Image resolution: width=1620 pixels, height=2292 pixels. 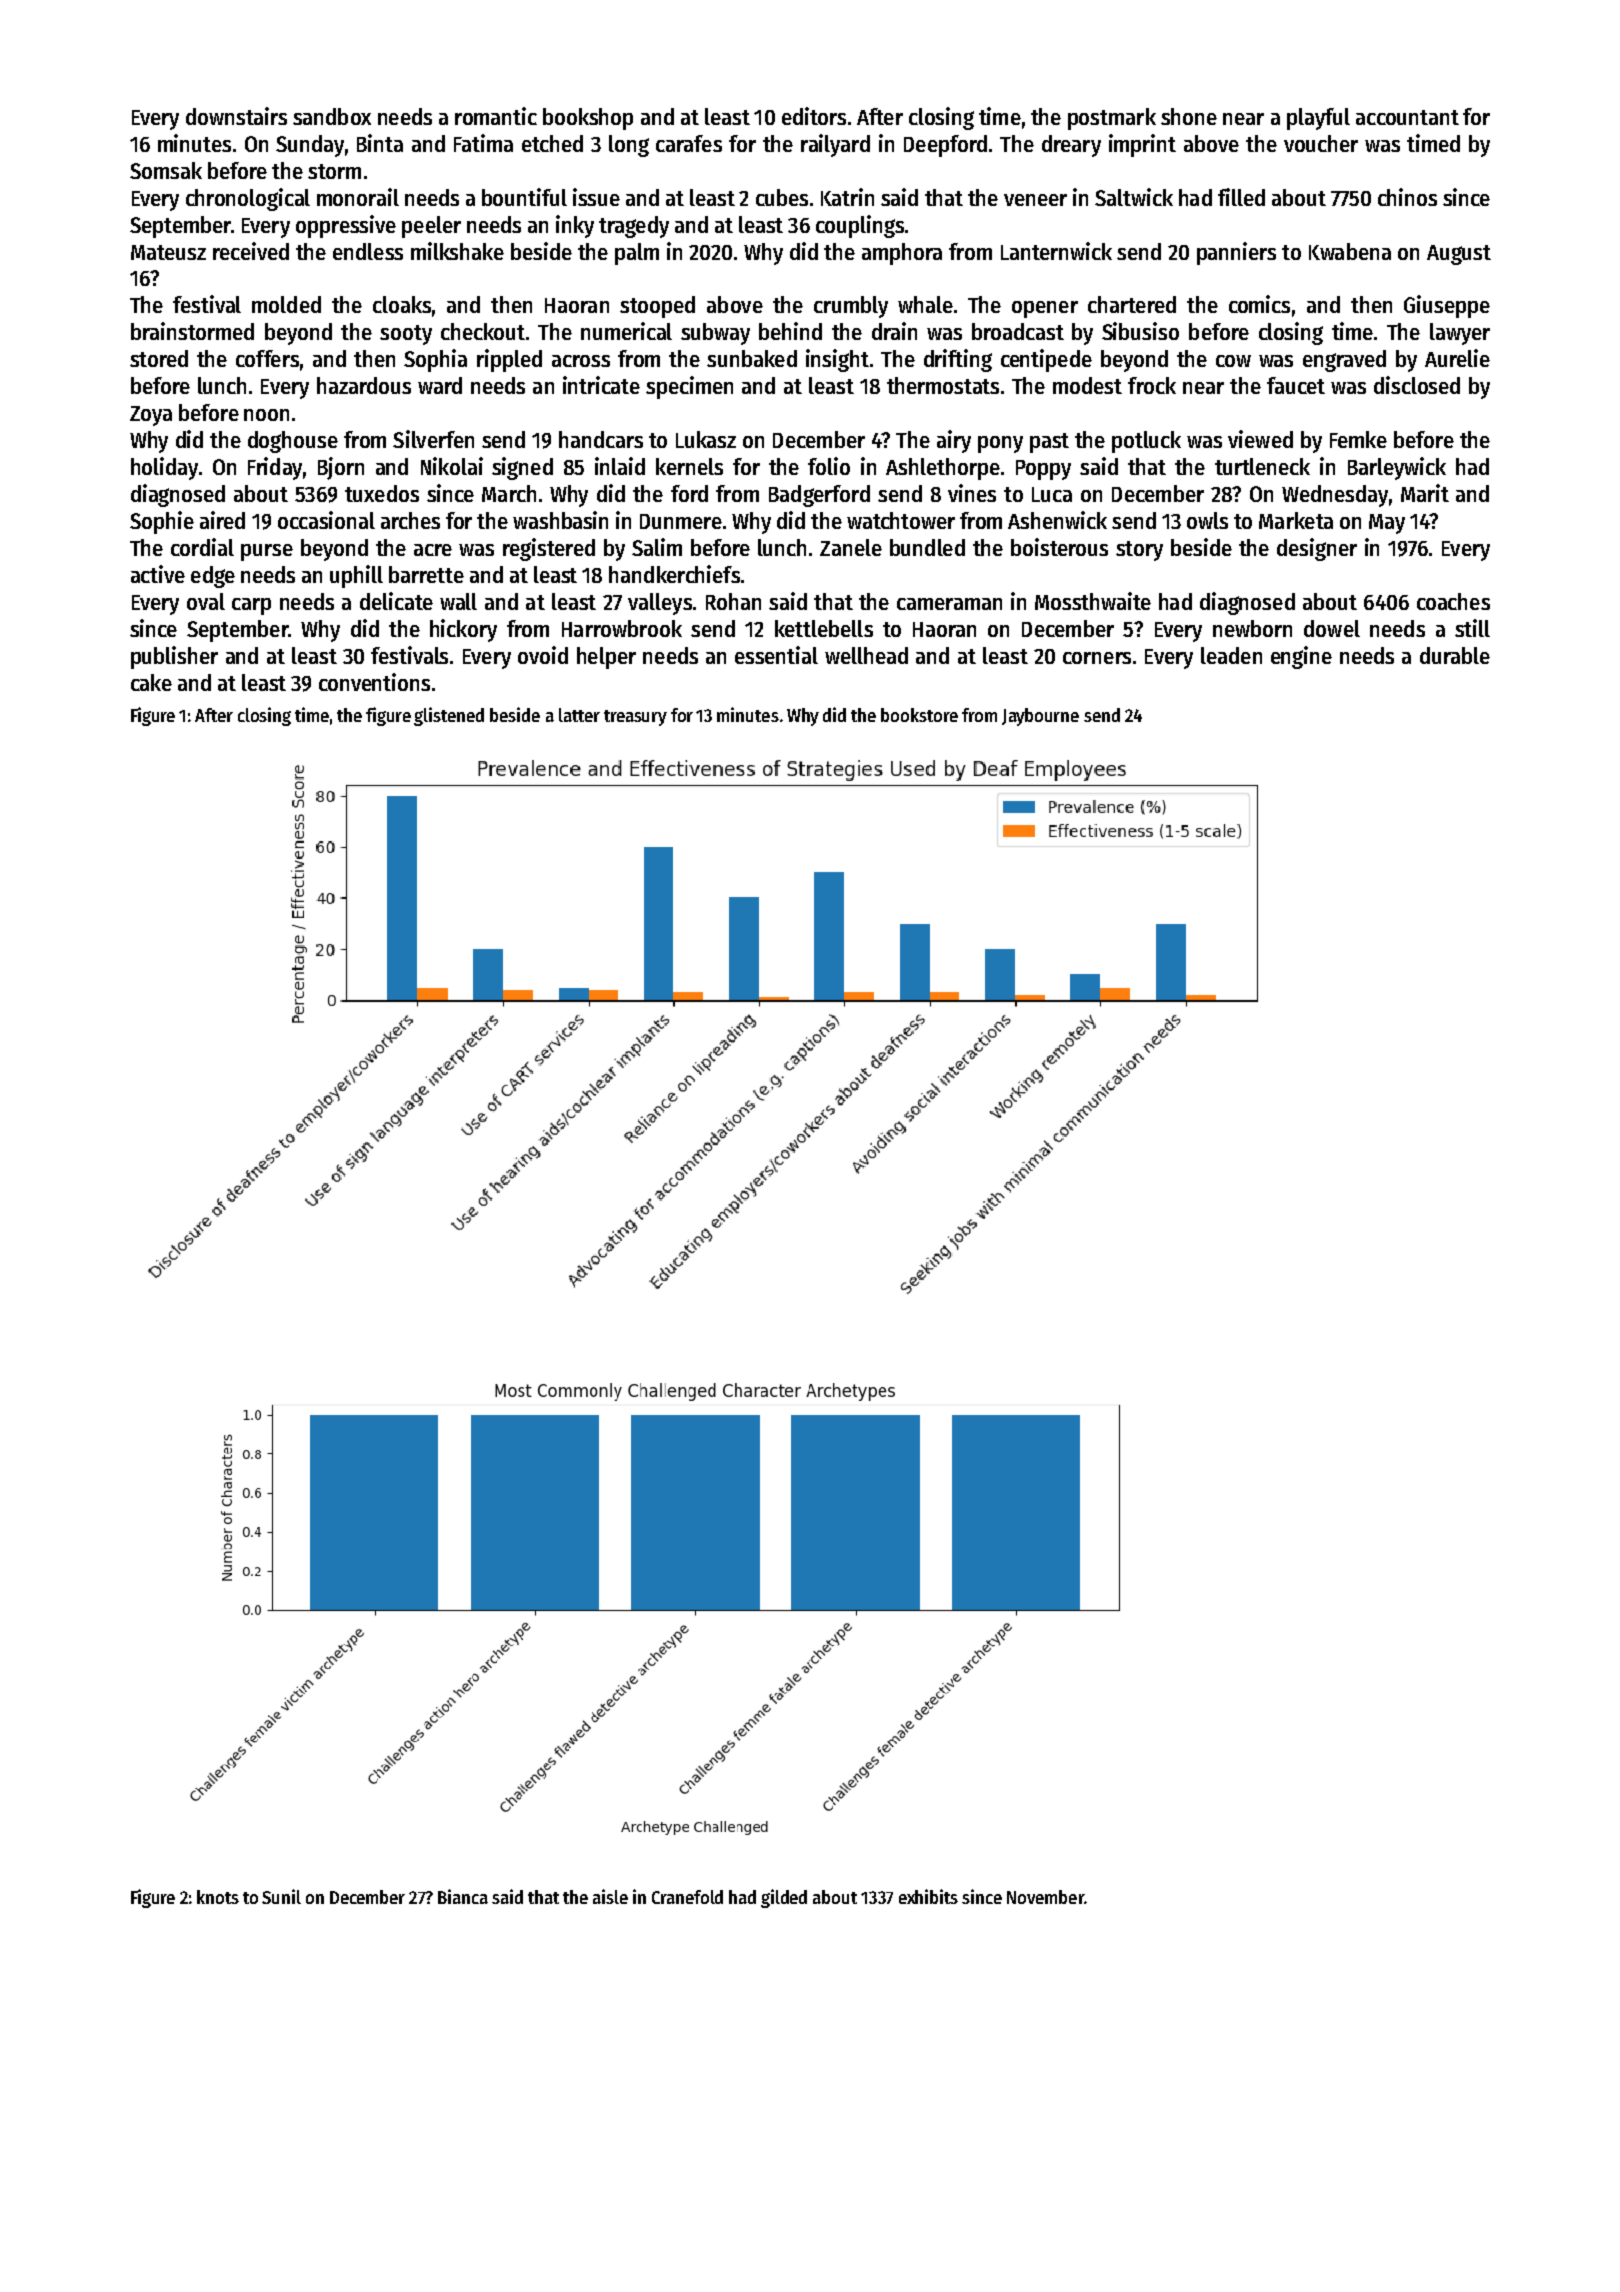 What do you see at coordinates (1460, 334) in the page?
I see `lawyer` at bounding box center [1460, 334].
